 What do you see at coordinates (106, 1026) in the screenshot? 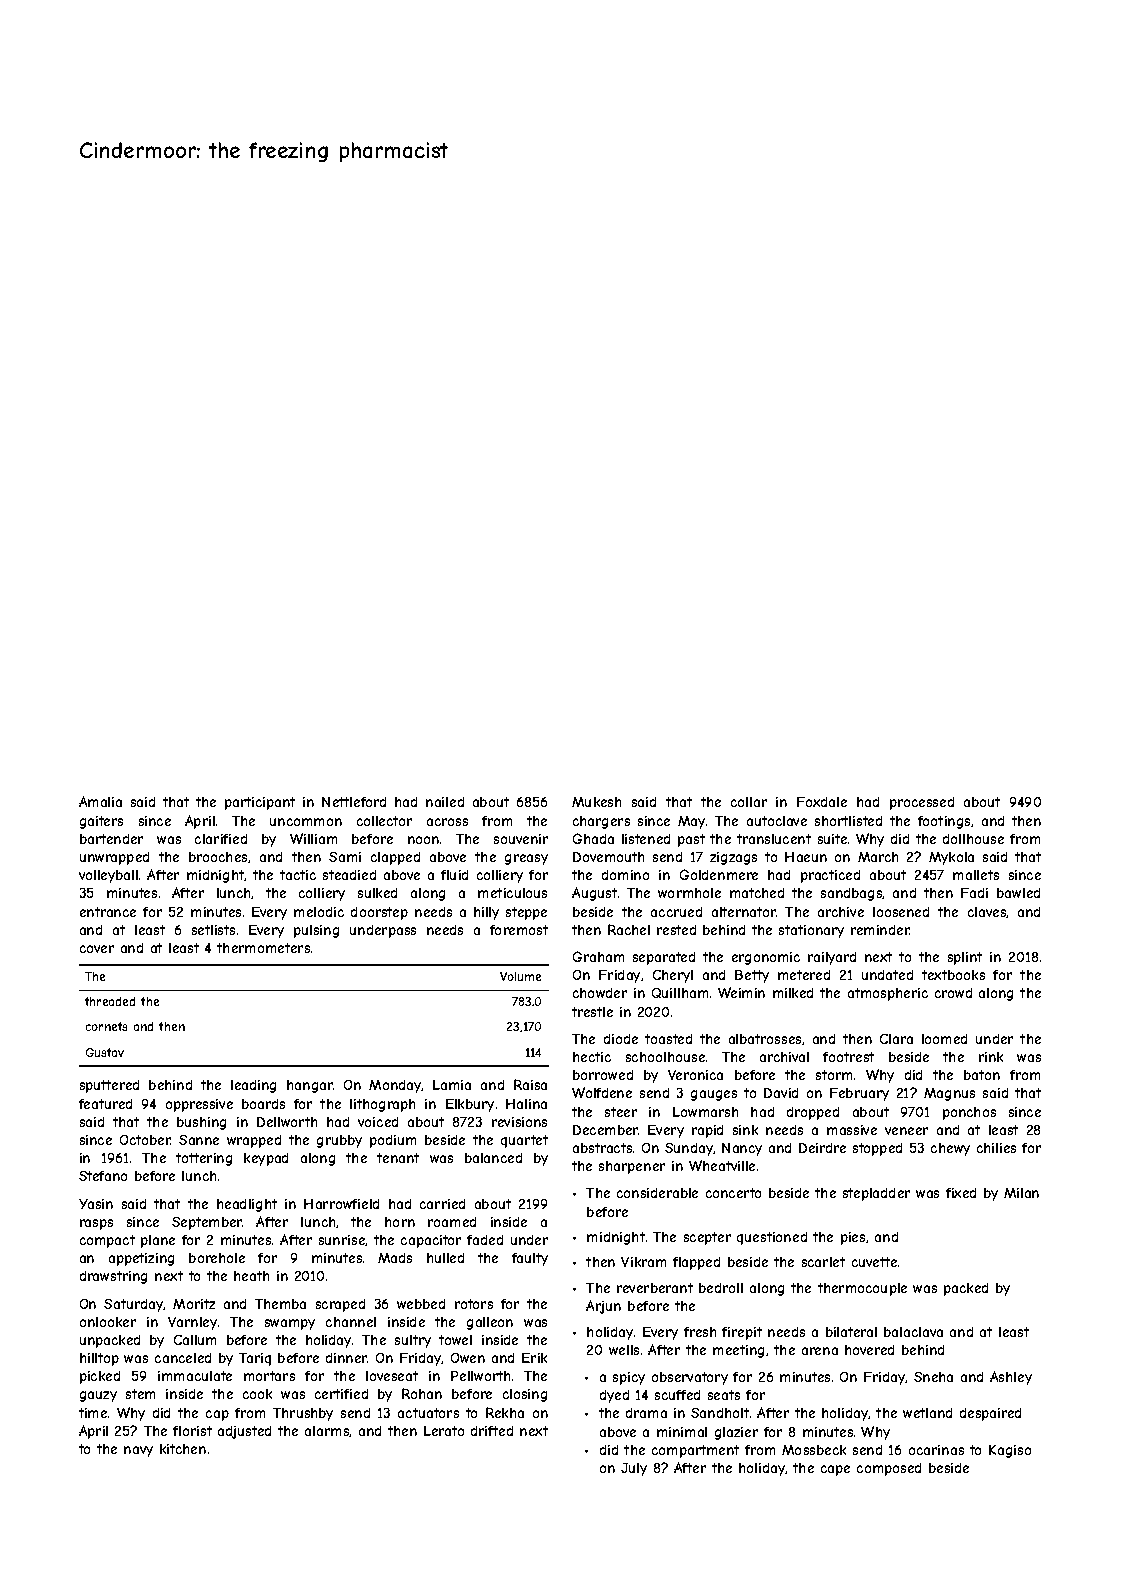
I see `cornets` at bounding box center [106, 1026].
